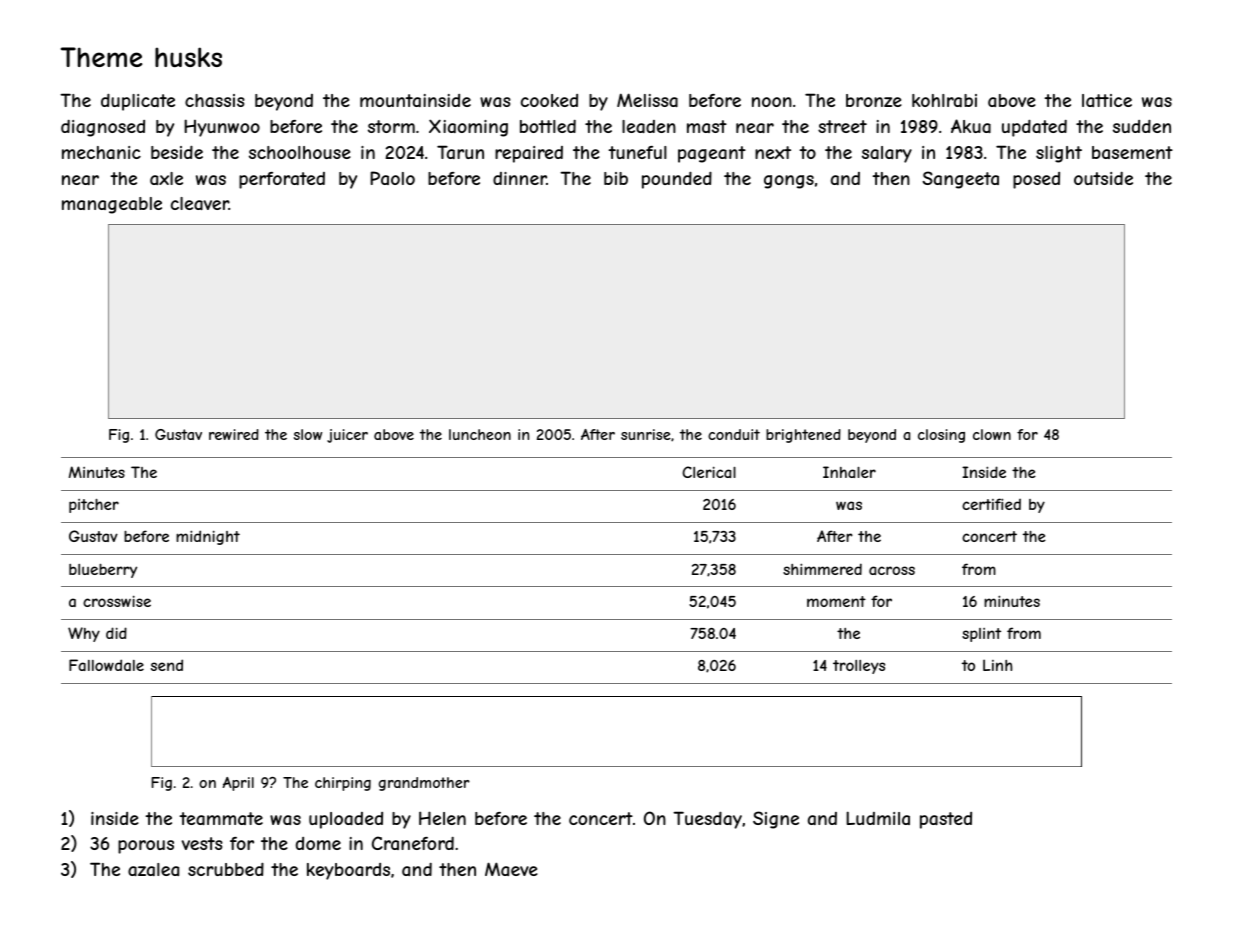 The image size is (1233, 952). Describe the element at coordinates (991, 504) in the screenshot. I see `certified` at that location.
